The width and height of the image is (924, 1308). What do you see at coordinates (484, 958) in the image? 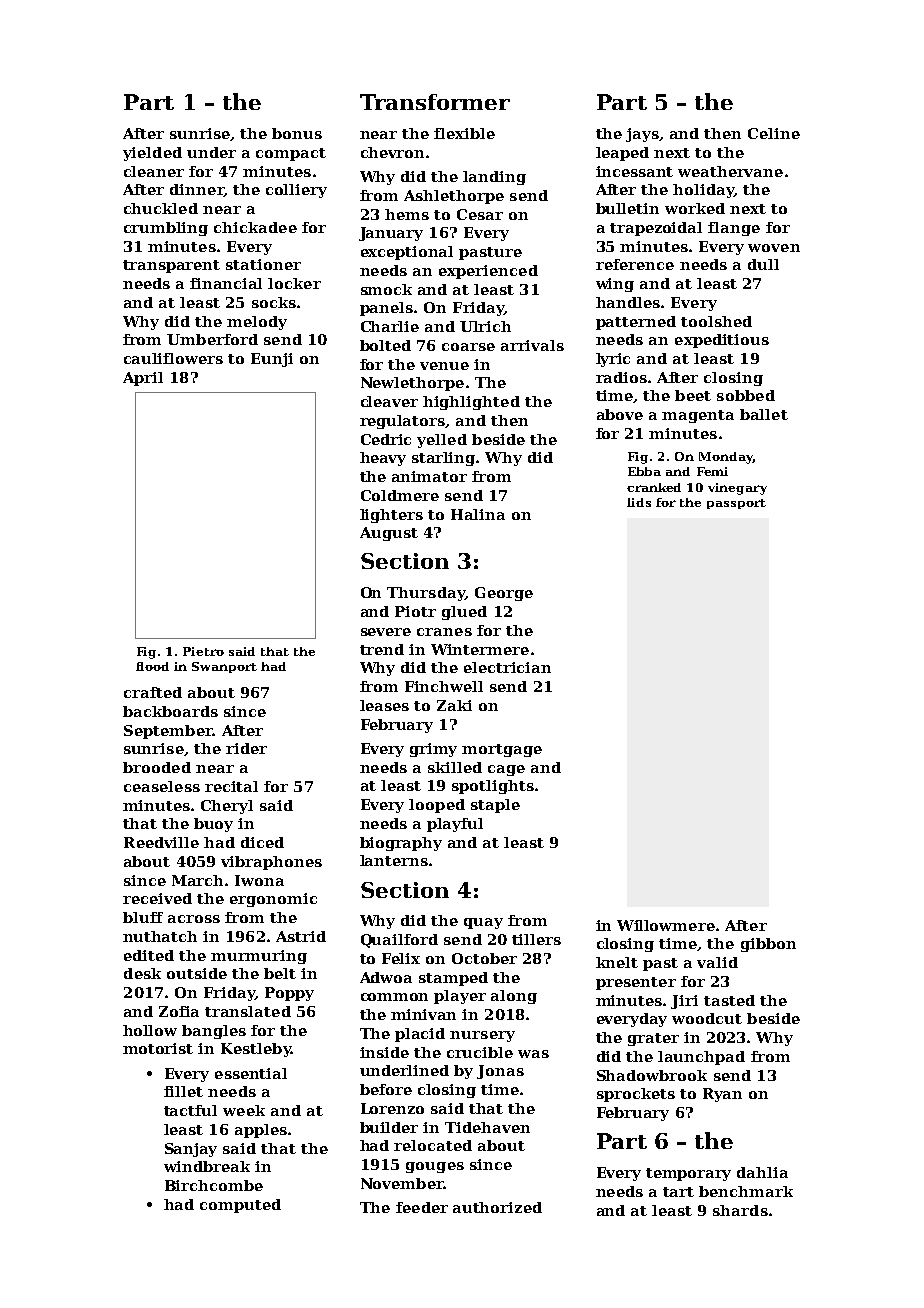
I see `October` at bounding box center [484, 958].
